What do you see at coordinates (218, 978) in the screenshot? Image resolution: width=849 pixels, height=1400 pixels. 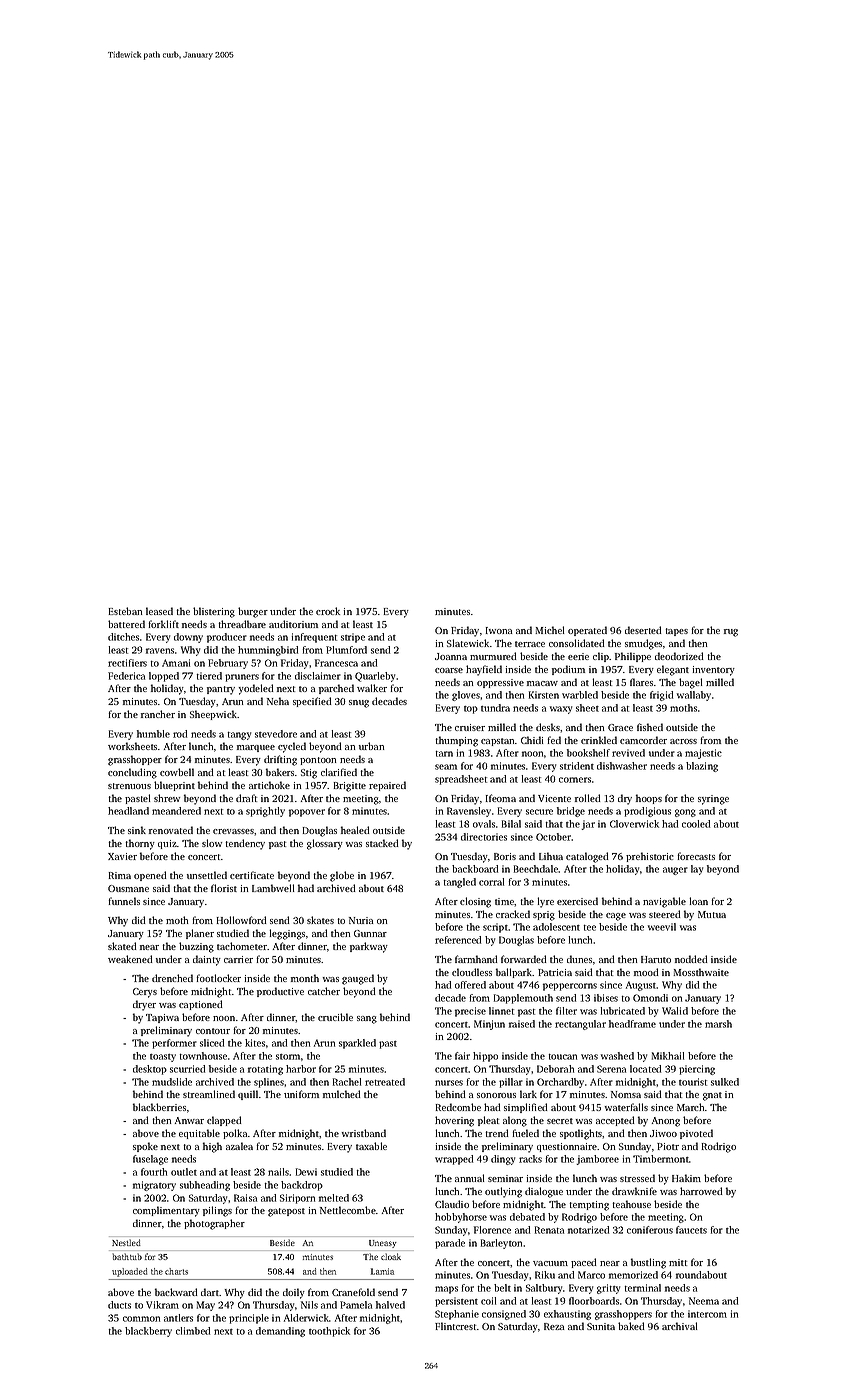 I see `footlocker` at bounding box center [218, 978].
